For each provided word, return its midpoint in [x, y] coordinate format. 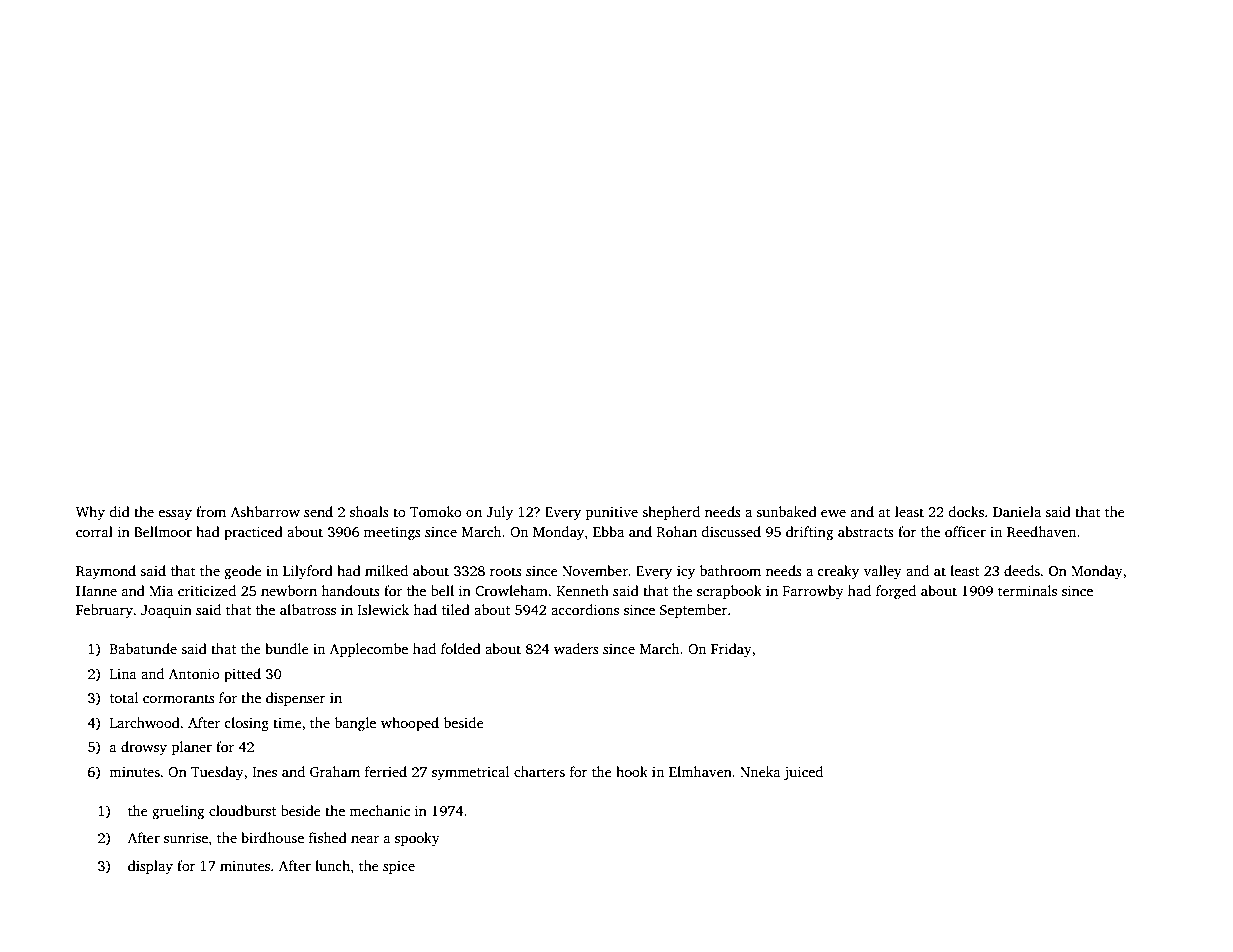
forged [896, 592]
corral [94, 531]
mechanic [379, 810]
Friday [731, 650]
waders [576, 648]
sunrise [186, 837]
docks [966, 511]
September [693, 611]
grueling [178, 812]
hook [632, 771]
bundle [287, 648]
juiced [803, 773]
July [499, 513]
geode [243, 572]
